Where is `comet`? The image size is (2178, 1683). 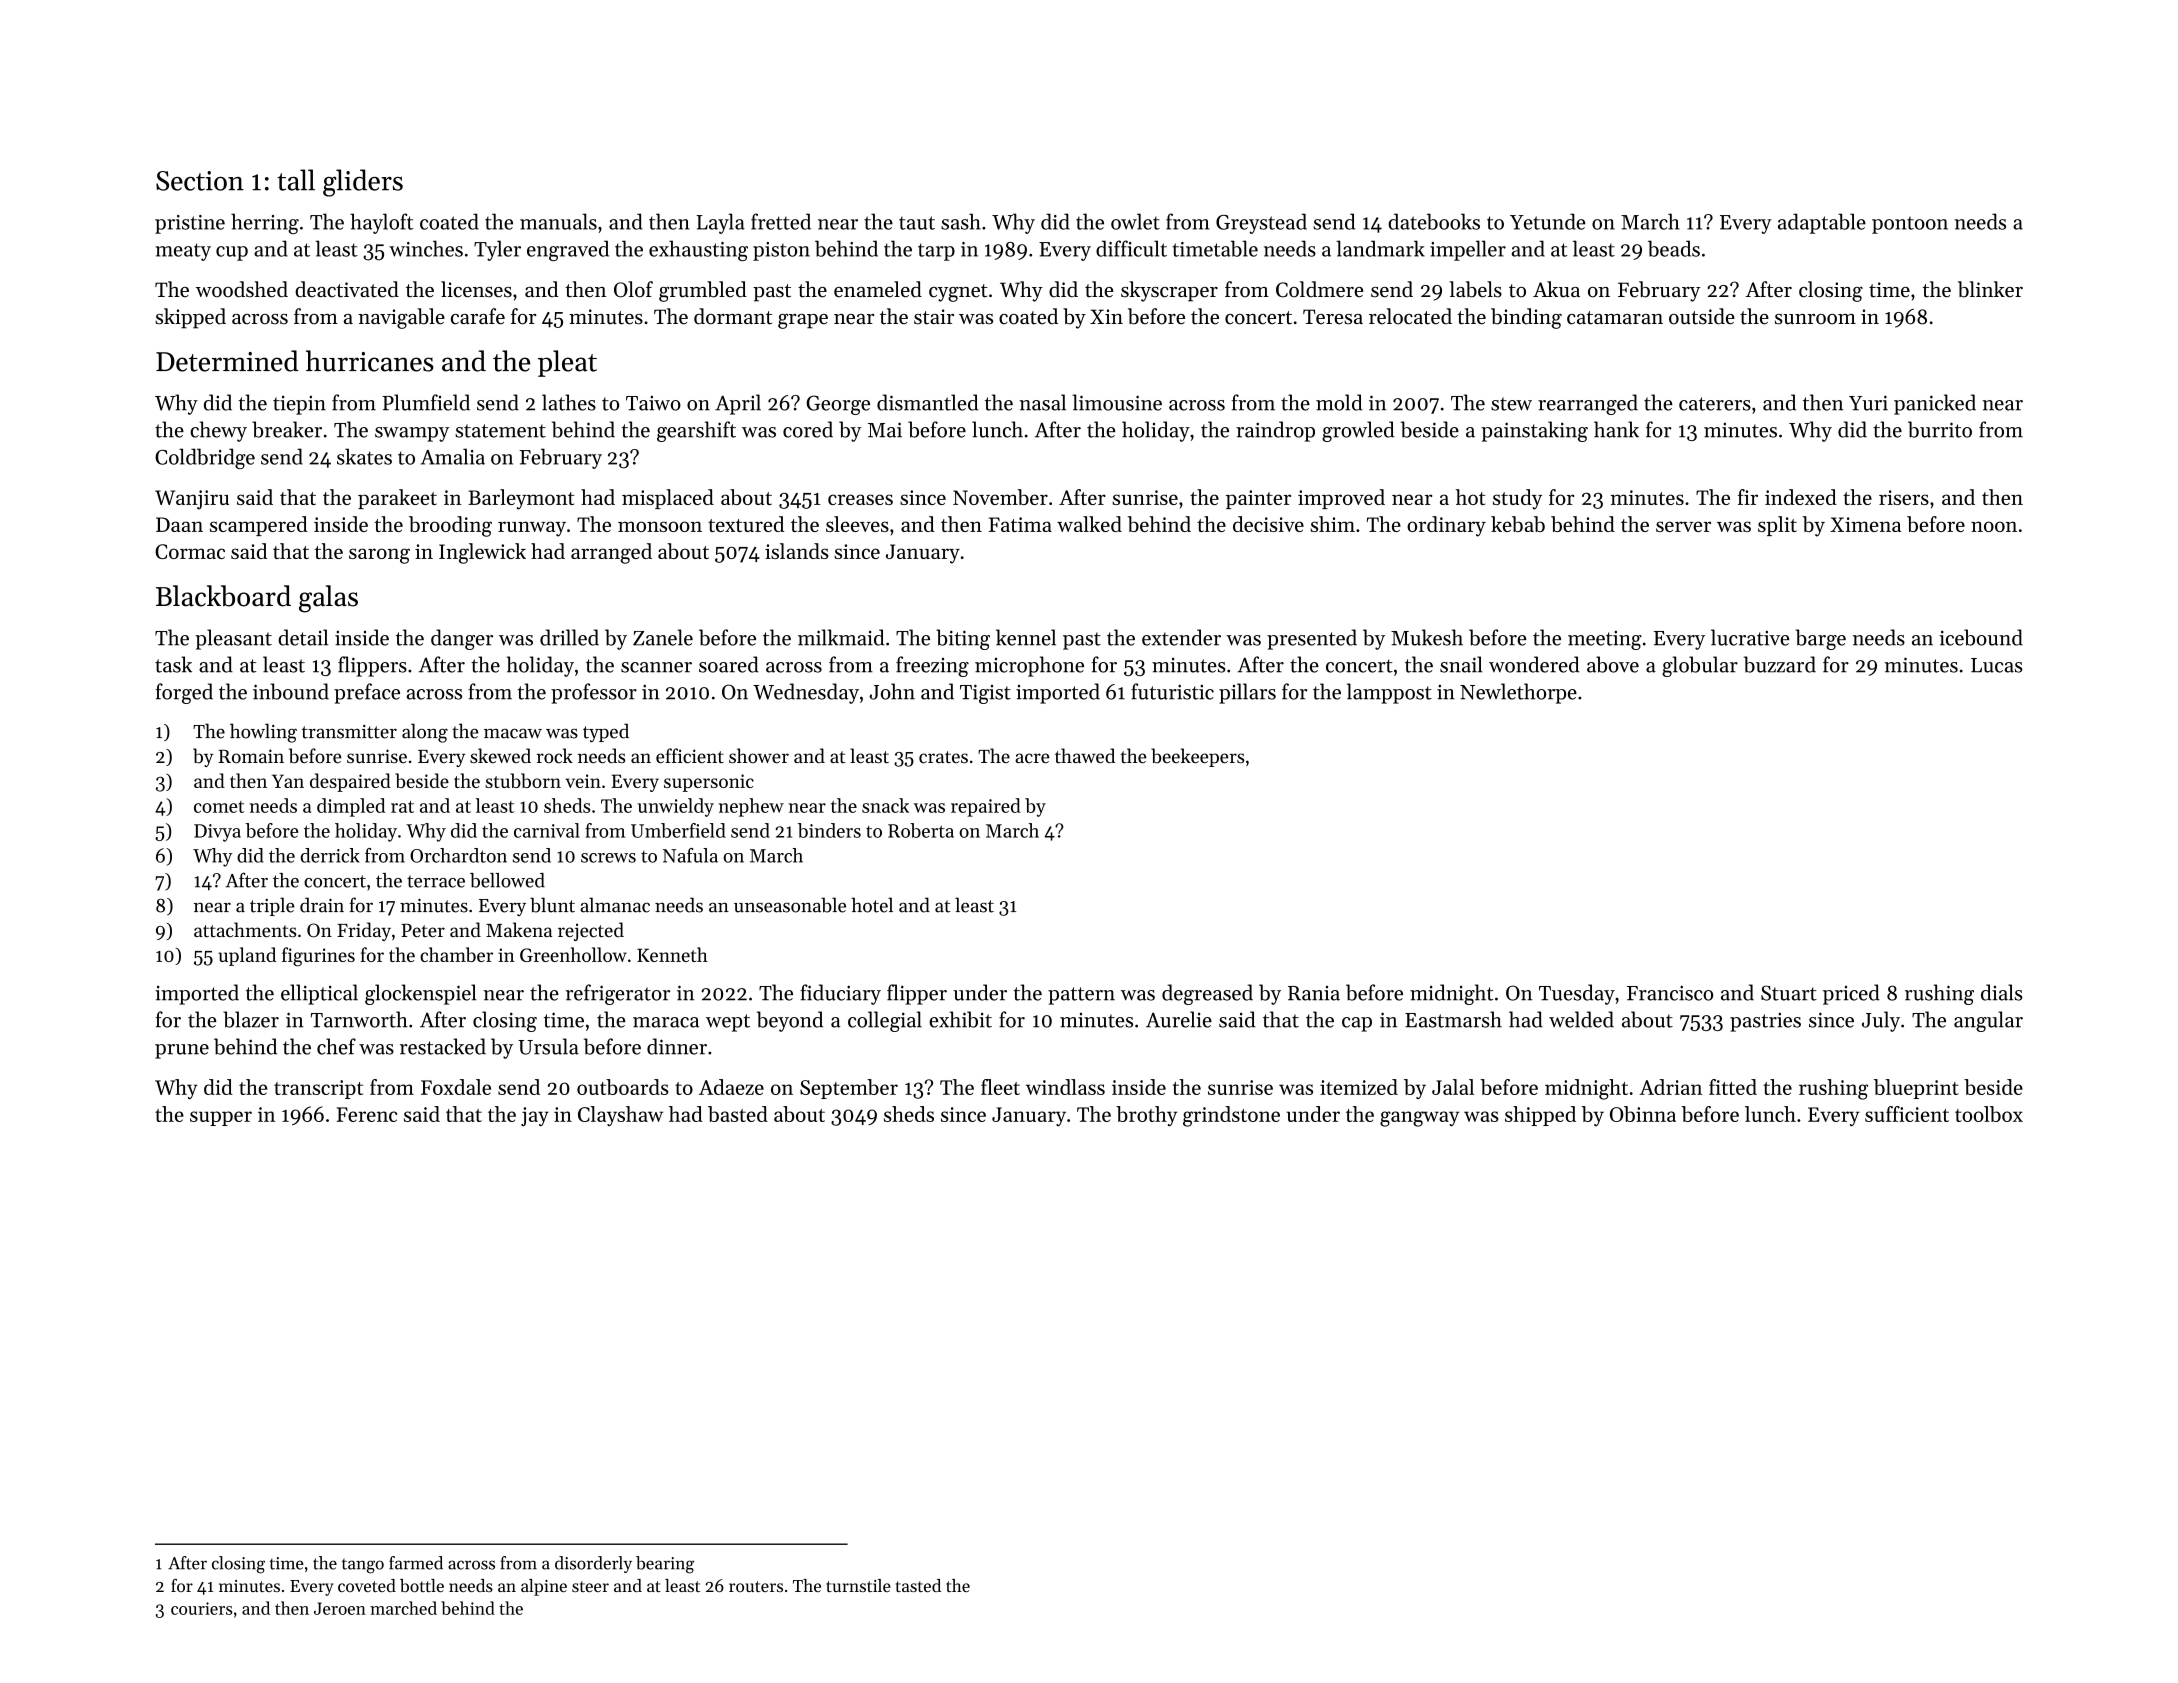 comet is located at coordinates (219, 807).
